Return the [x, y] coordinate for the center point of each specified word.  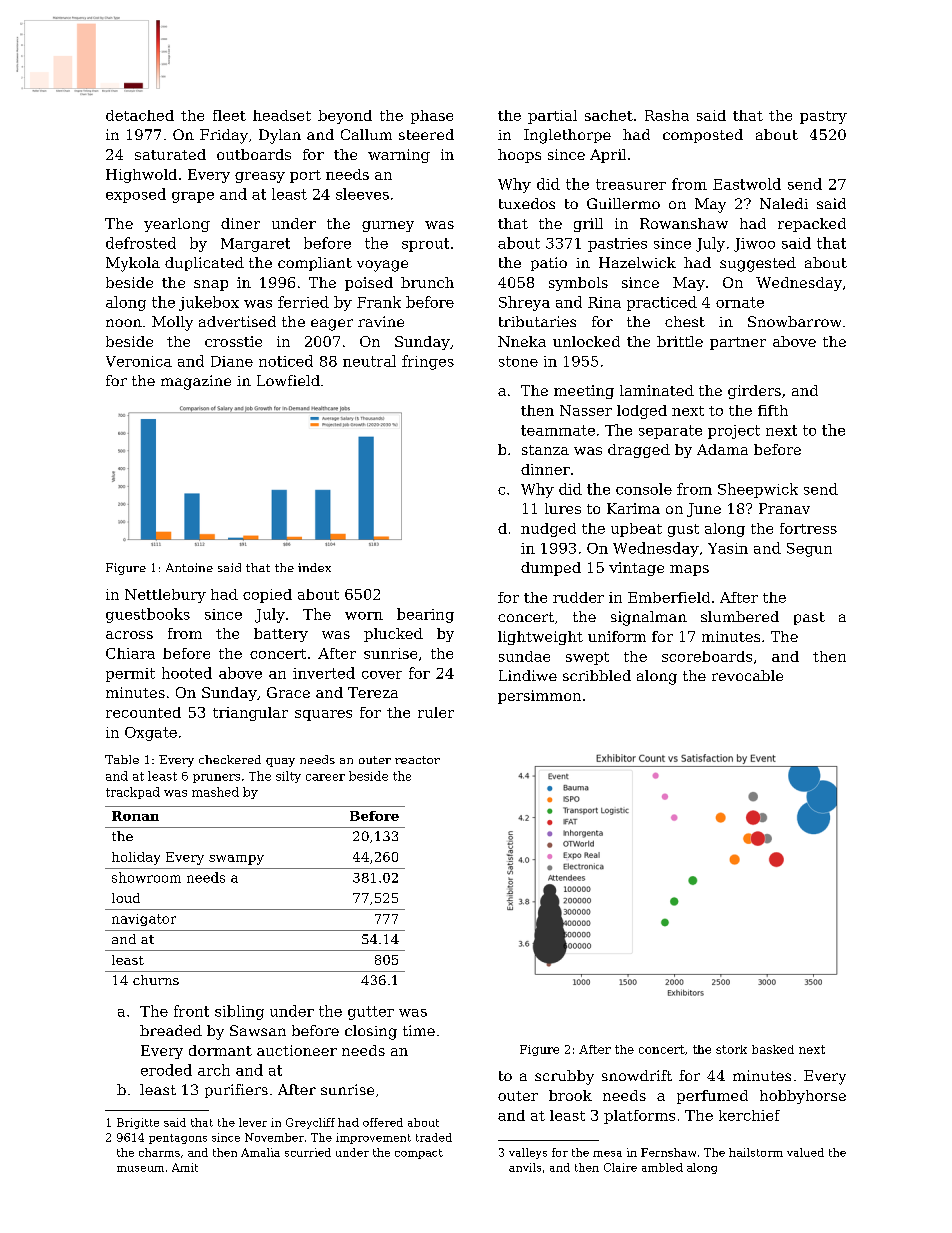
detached [140, 115]
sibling [239, 1012]
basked [773, 1049]
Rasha [667, 115]
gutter [371, 1013]
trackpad [133, 793]
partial [552, 117]
